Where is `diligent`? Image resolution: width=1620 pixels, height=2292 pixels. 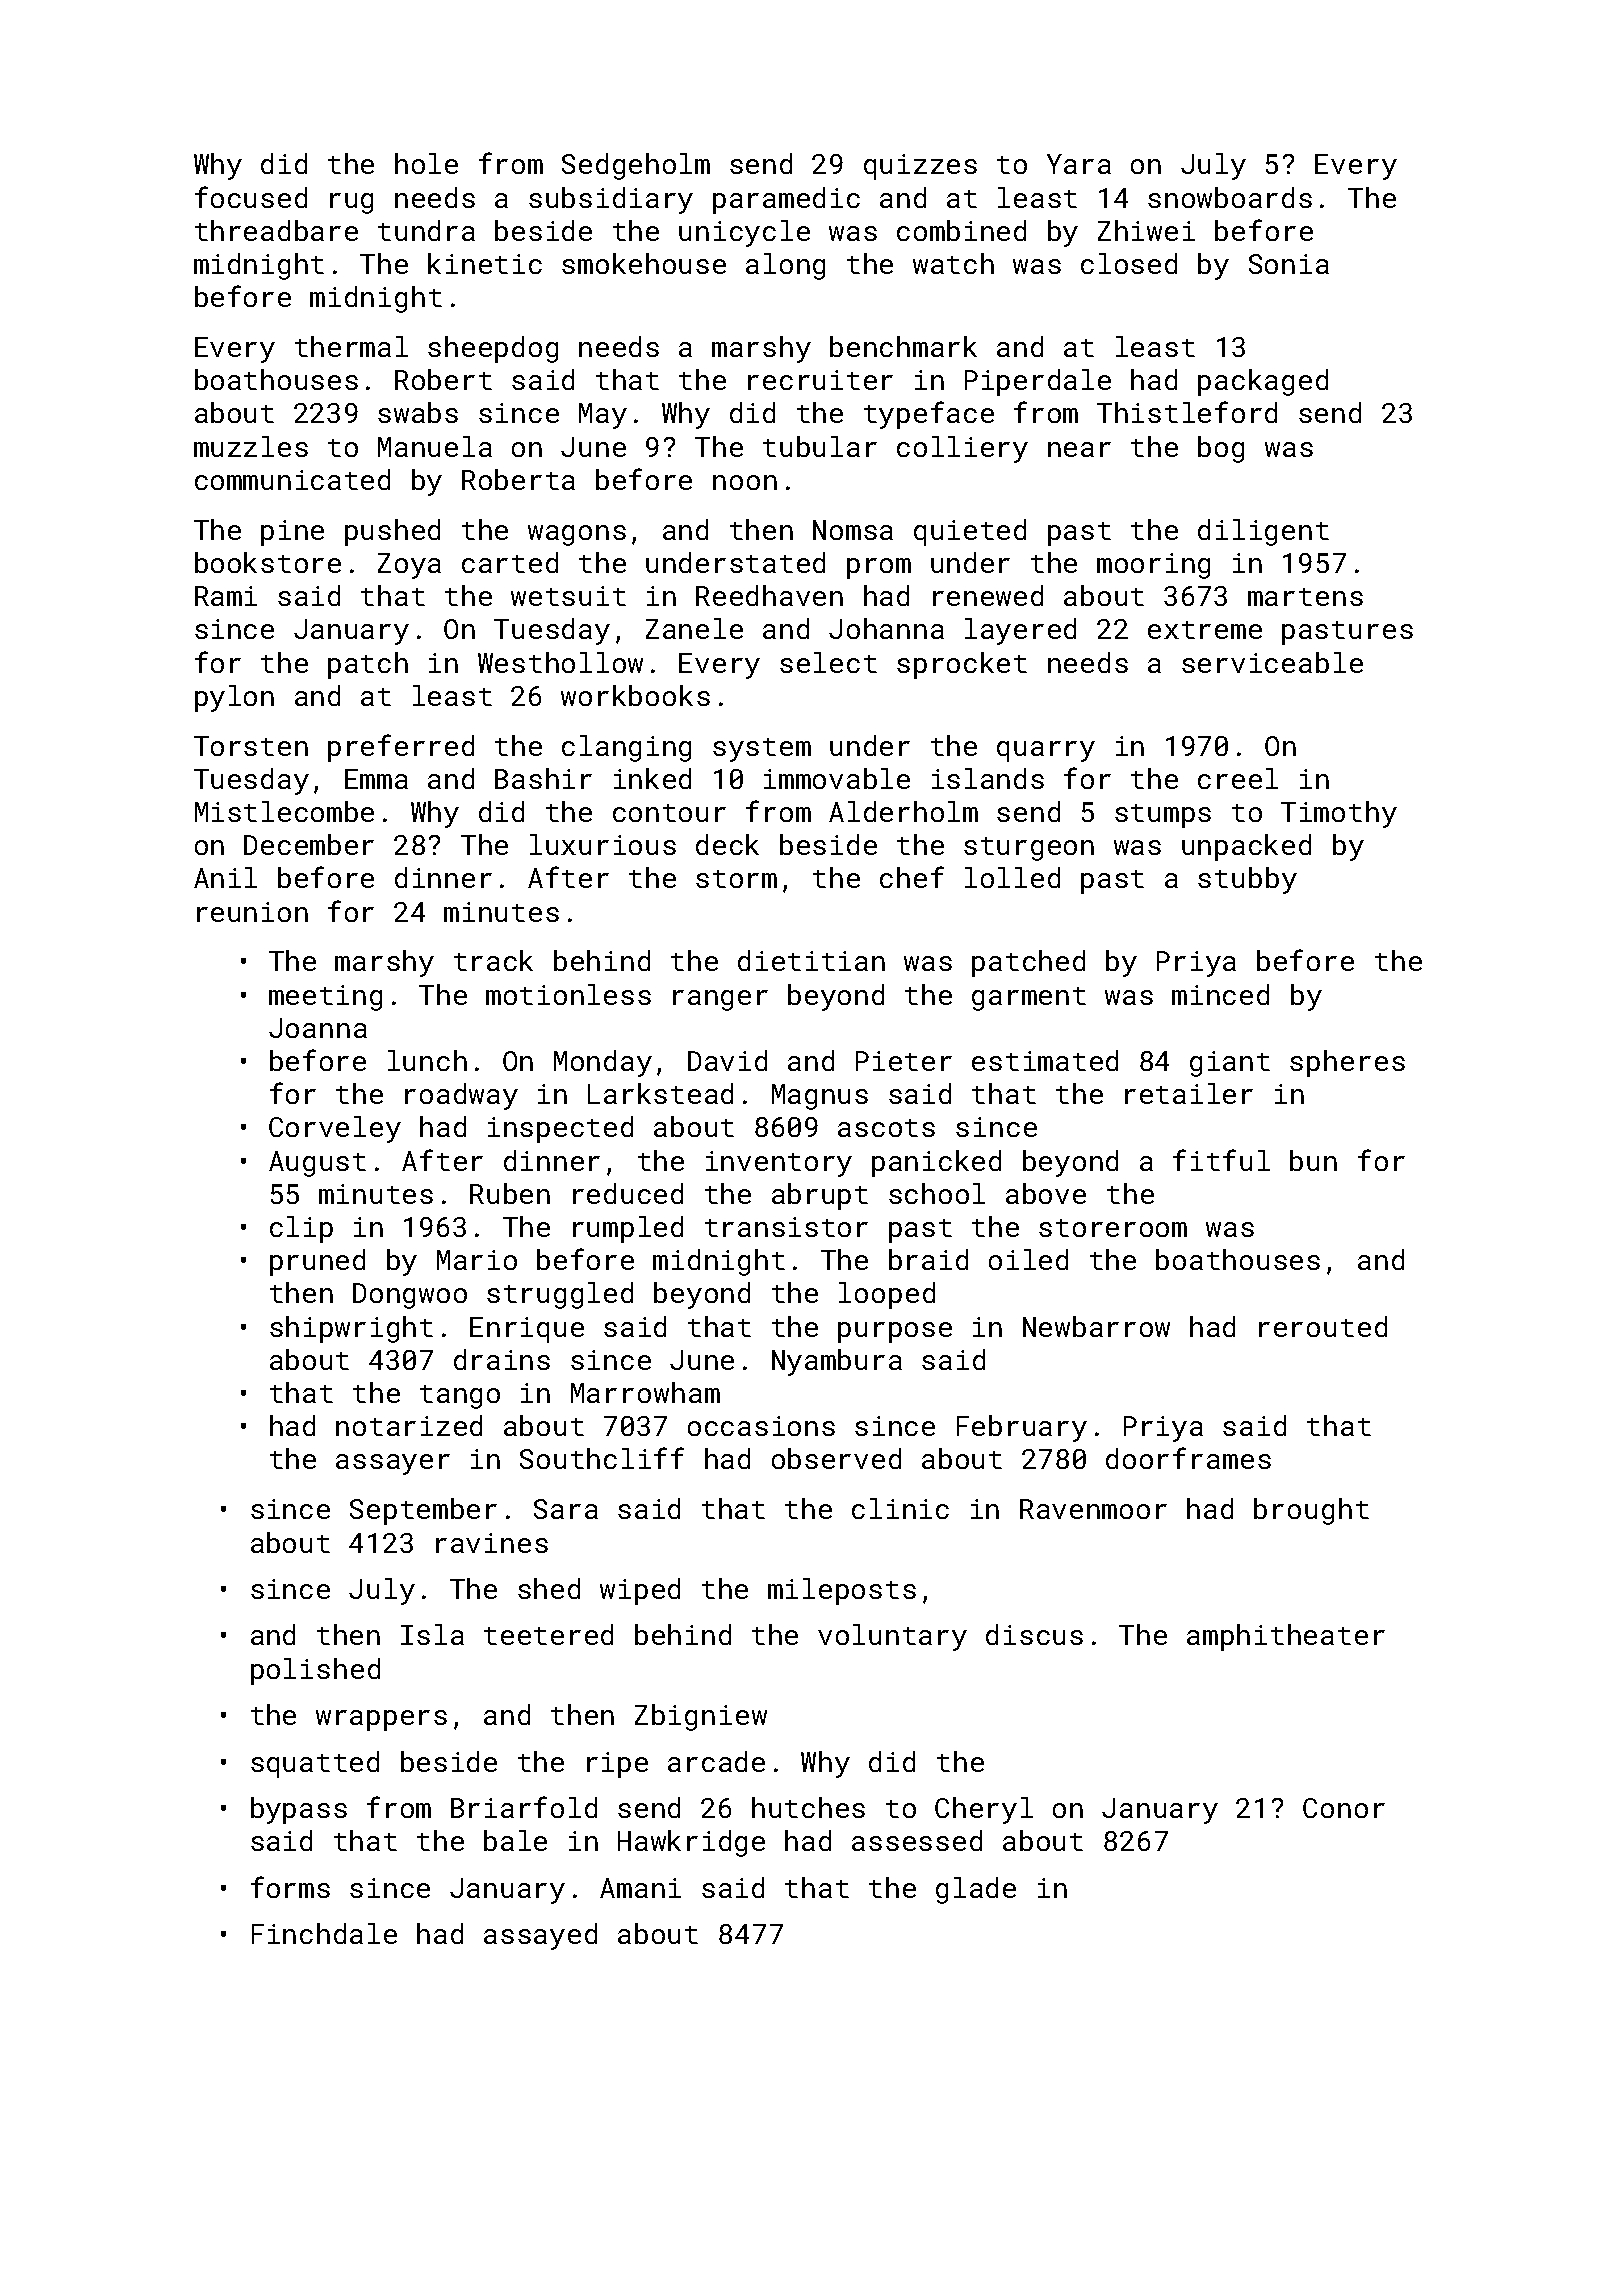 diligent is located at coordinates (1263, 532).
